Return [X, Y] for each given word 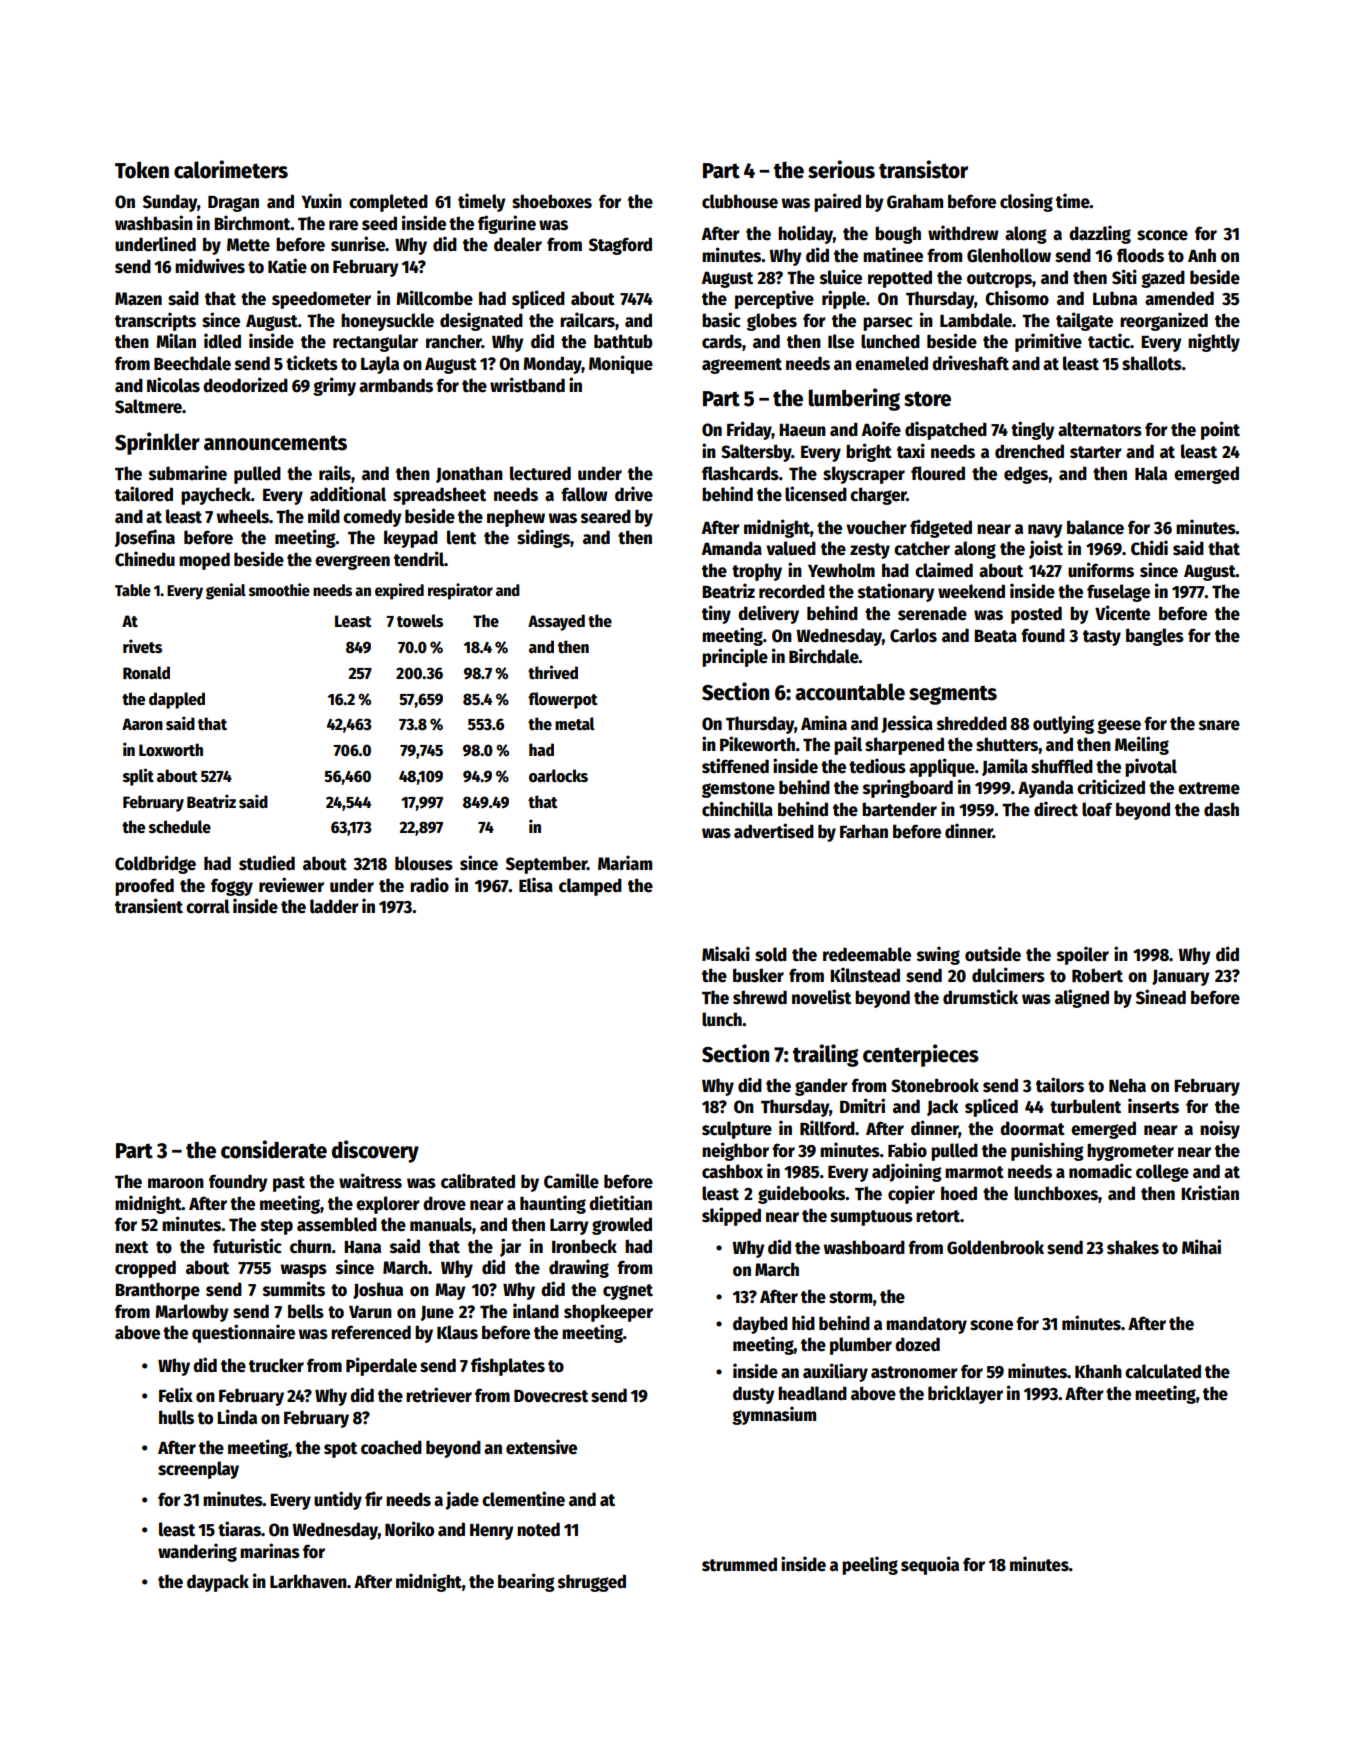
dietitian [620, 1203]
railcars [587, 320]
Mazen [138, 299]
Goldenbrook [995, 1247]
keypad [411, 539]
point [1220, 430]
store [927, 399]
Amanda [731, 548]
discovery [375, 1151]
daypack [218, 1583]
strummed [739, 1564]
